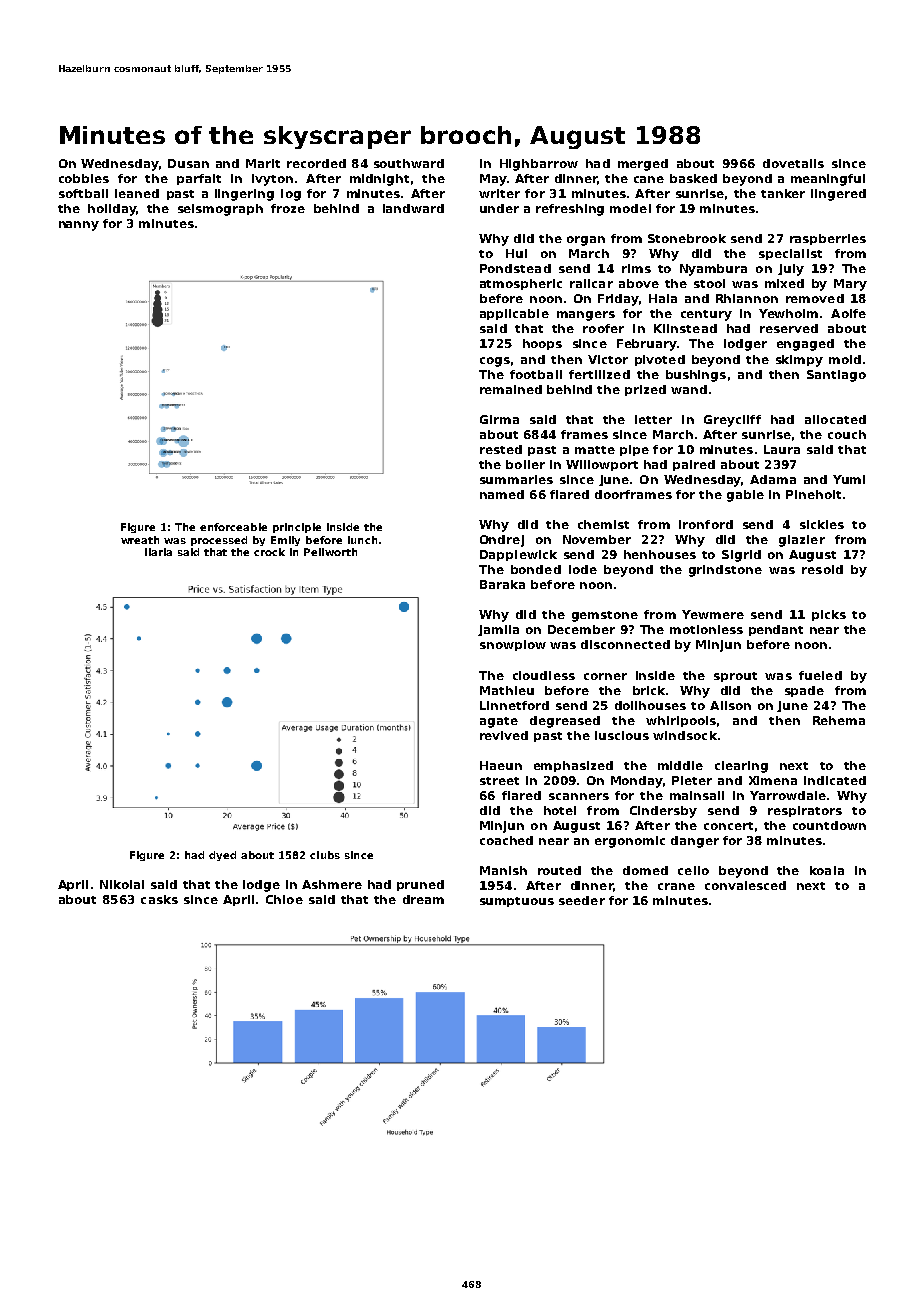  I want to click on dyed, so click(222, 856).
